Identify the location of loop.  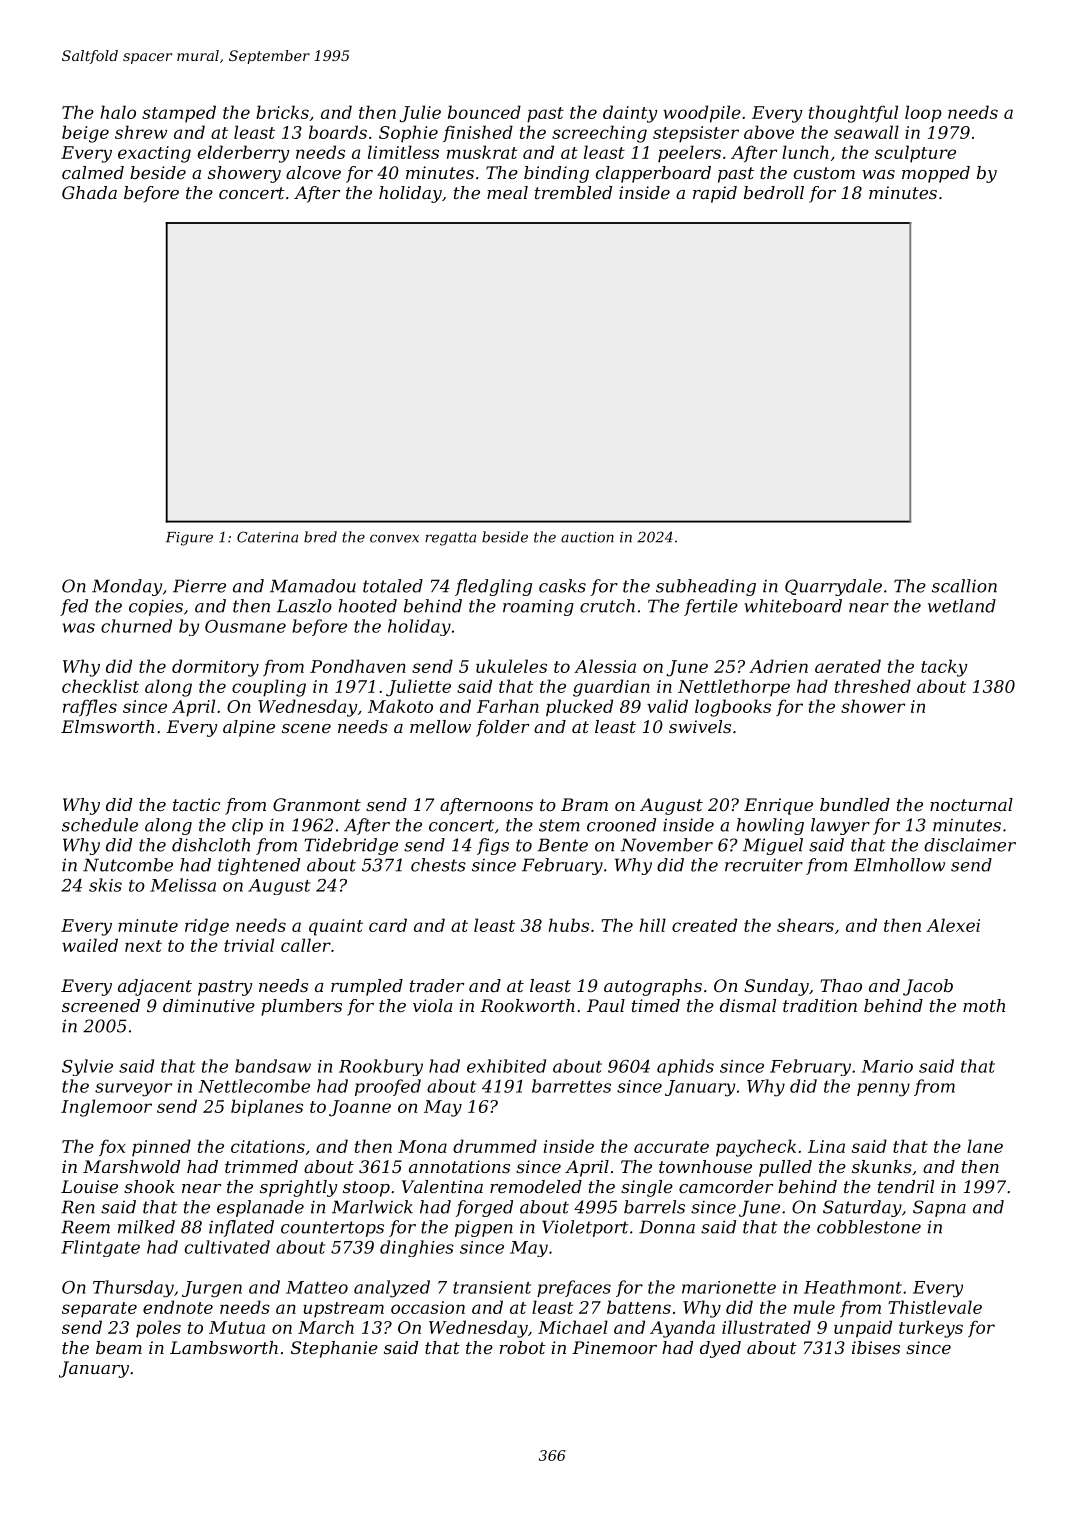
(923, 114).
